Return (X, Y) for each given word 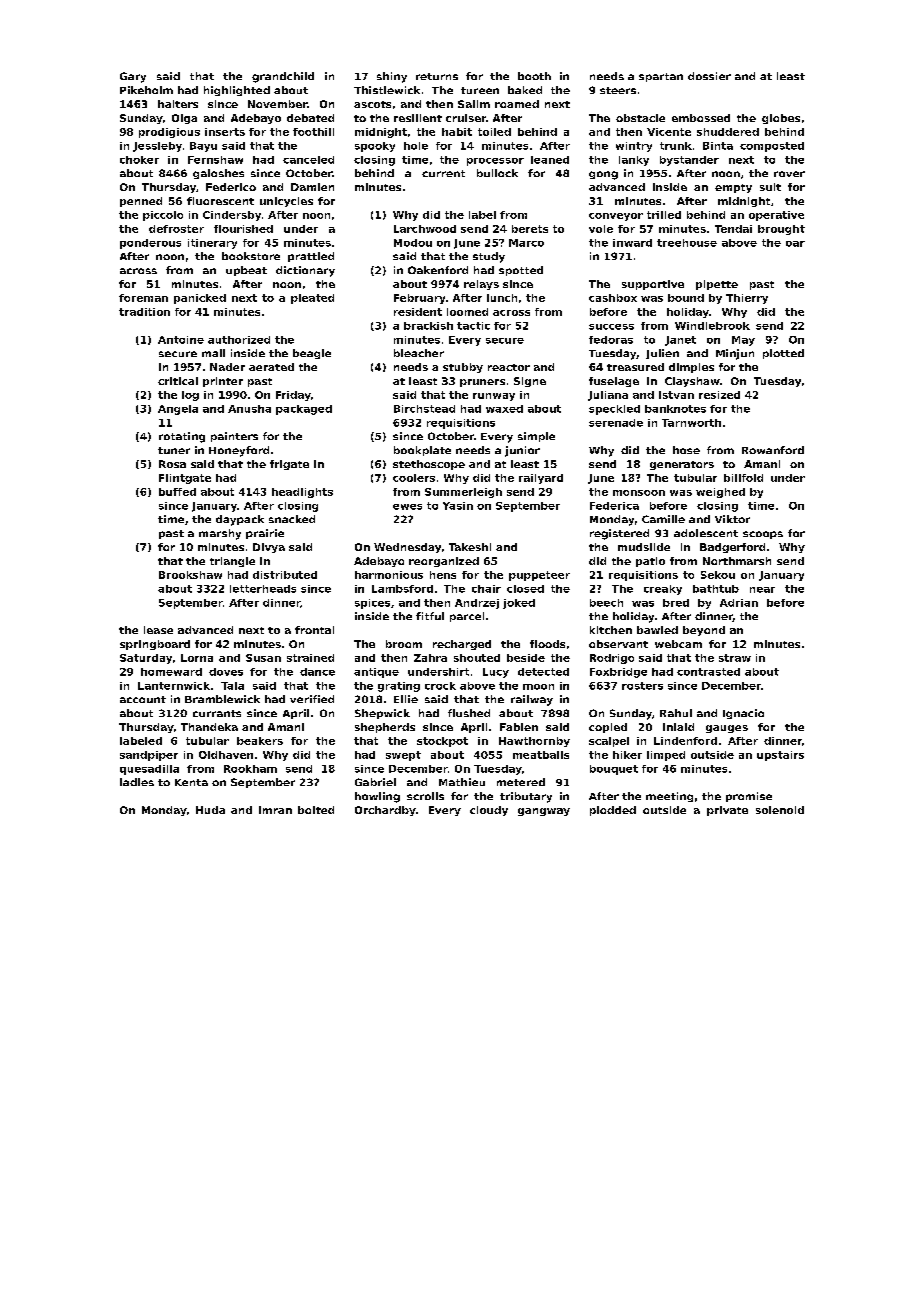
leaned (550, 160)
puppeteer (539, 576)
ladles (137, 782)
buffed (177, 492)
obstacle (640, 118)
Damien (312, 187)
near (762, 590)
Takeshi (470, 547)
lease (158, 630)
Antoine (181, 340)
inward (632, 243)
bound (686, 298)
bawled (657, 630)
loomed (467, 312)
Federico (231, 187)
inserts (225, 132)
